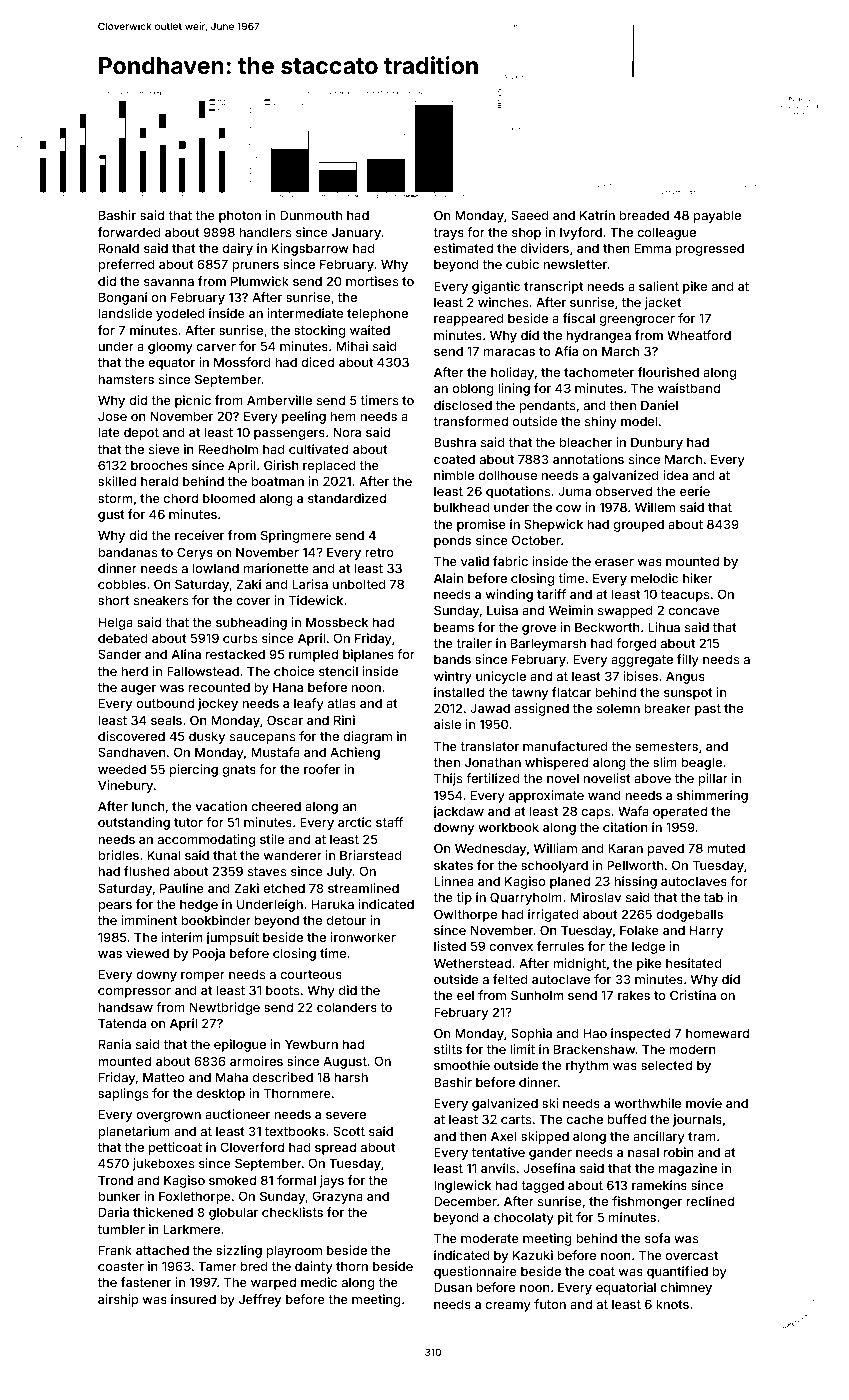 The height and width of the screenshot is (1400, 849). Describe the element at coordinates (588, 459) in the screenshot. I see `annotations` at that location.
